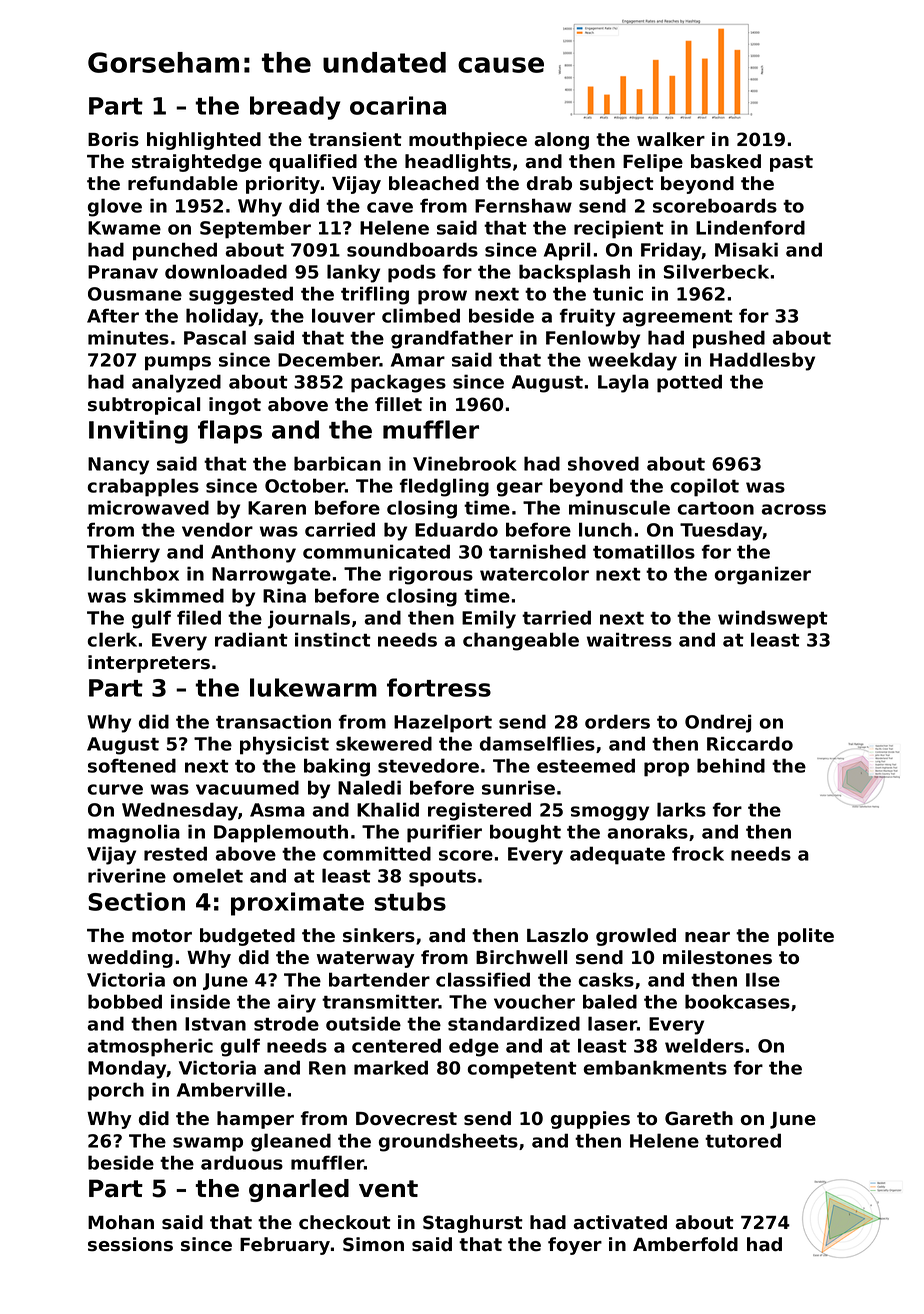 This image has width=924, height=1314. I want to click on Amberfold, so click(685, 1244).
